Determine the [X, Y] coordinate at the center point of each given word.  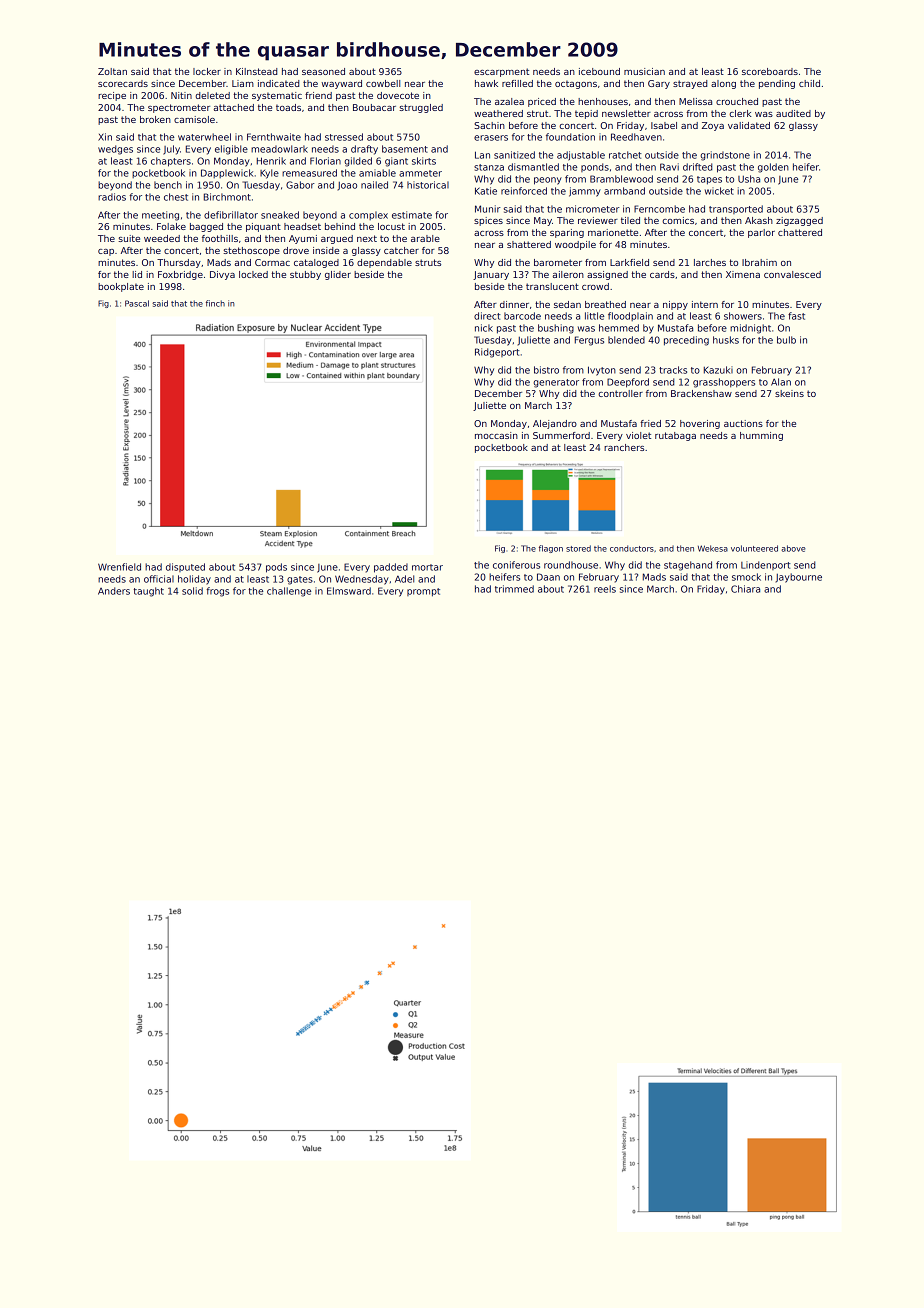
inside [326, 250]
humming [761, 436]
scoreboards [770, 71]
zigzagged [799, 221]
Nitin [181, 95]
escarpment [501, 72]
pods [276, 568]
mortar [427, 567]
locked [253, 274]
